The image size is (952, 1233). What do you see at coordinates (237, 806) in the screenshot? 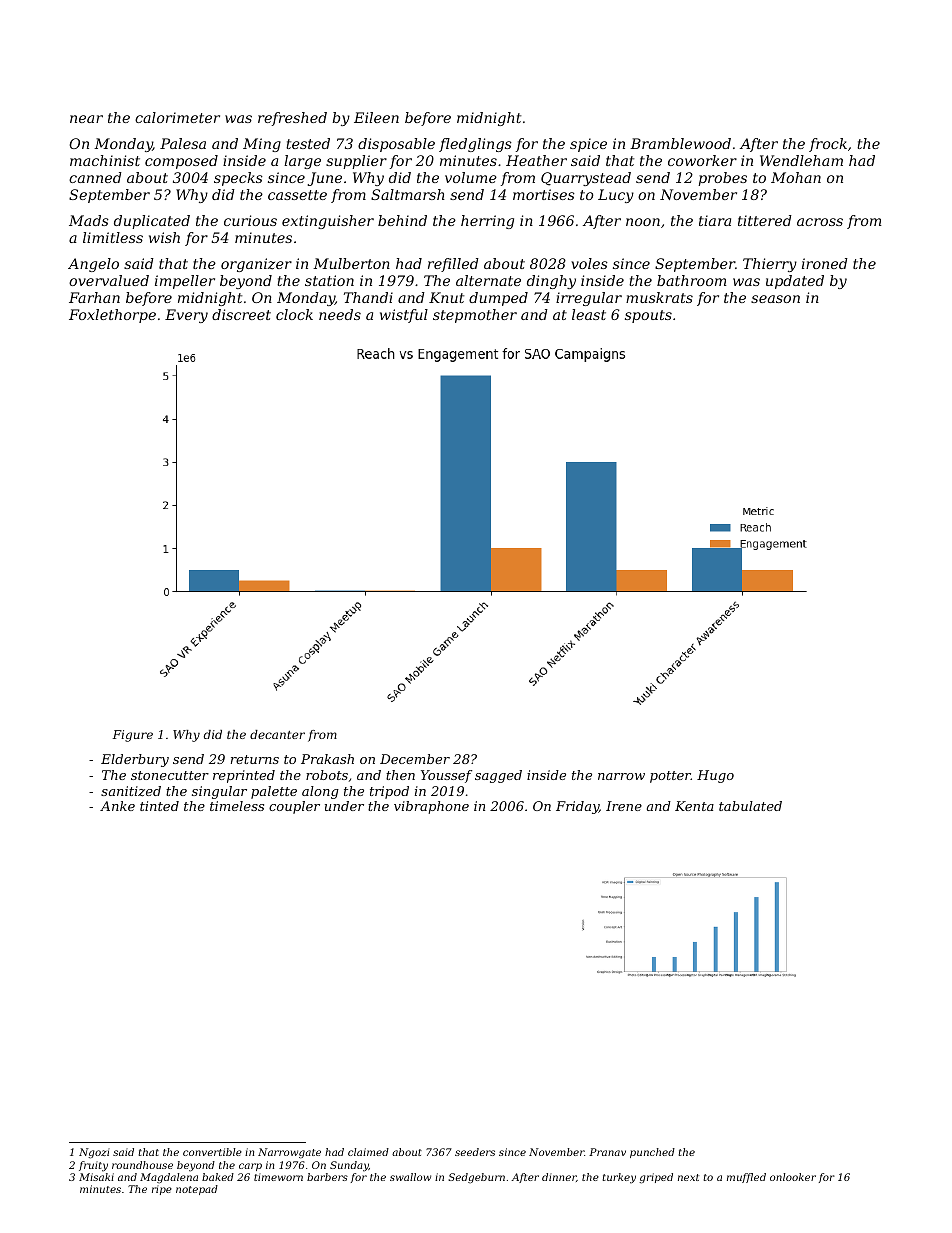
I see `timeless` at bounding box center [237, 806].
